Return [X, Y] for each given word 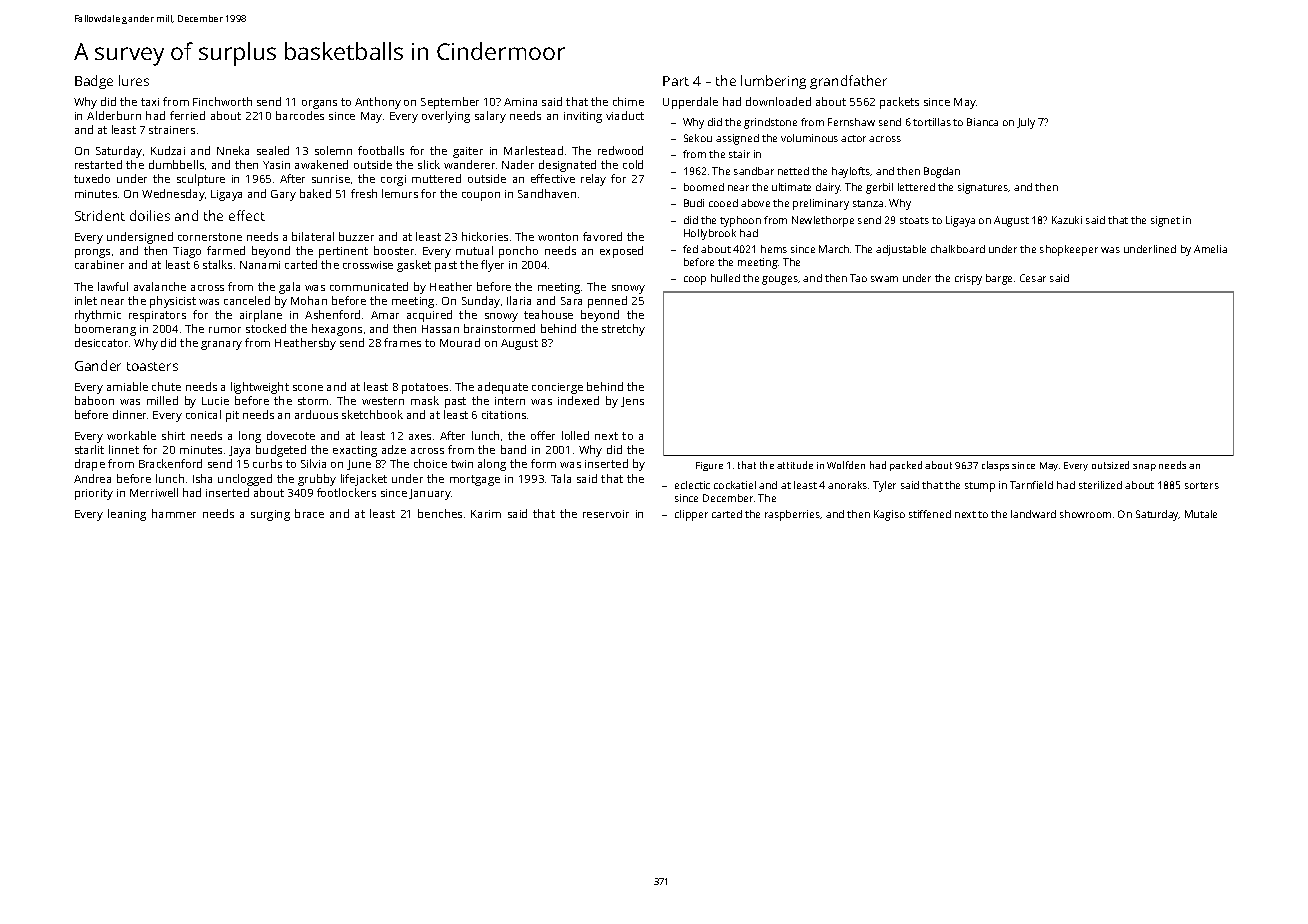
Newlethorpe [823, 221]
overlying [446, 117]
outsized [1110, 465]
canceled [247, 300]
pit [232, 416]
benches [440, 513]
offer [543, 435]
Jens [632, 402]
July [1026, 123]
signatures [983, 188]
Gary [283, 195]
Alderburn [114, 115]
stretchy [623, 330]
